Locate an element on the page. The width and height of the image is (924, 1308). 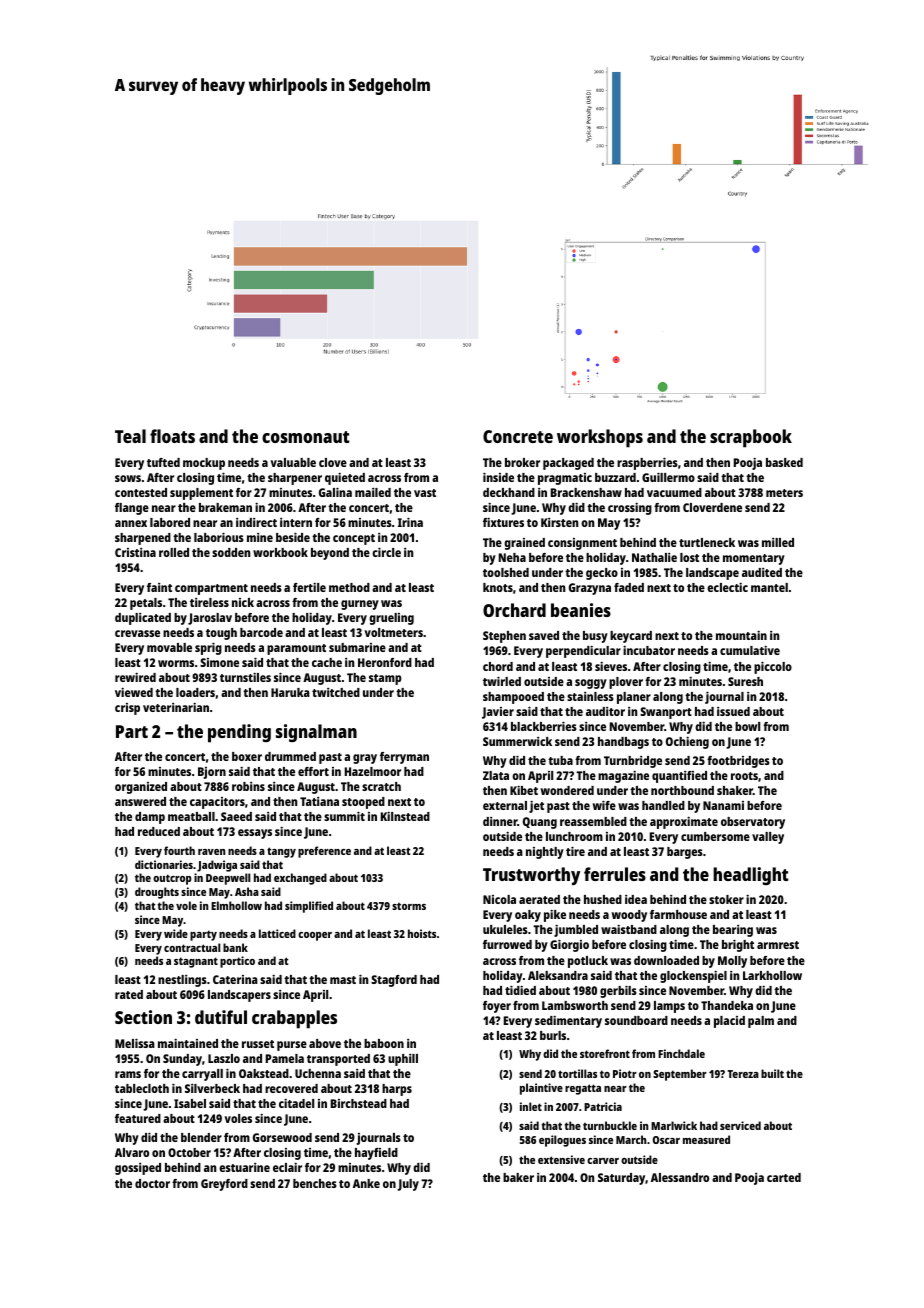
built is located at coordinates (772, 1073).
